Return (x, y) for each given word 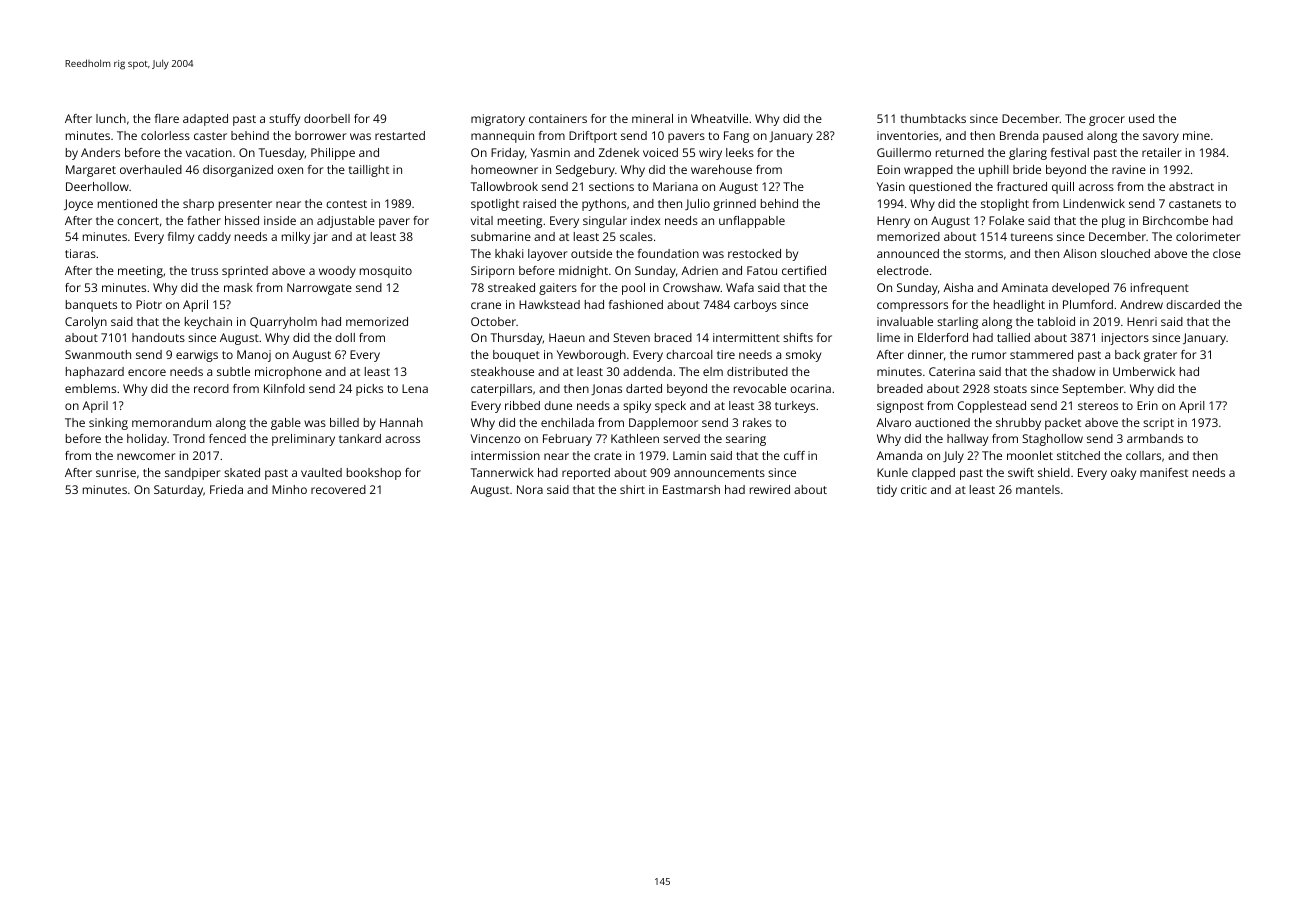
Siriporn (492, 272)
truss (204, 271)
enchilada (567, 422)
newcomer (146, 456)
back (1127, 354)
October (493, 321)
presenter (245, 205)
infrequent (1160, 289)
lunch (111, 118)
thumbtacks (933, 118)
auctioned (942, 422)
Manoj (254, 356)
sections (611, 186)
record (211, 388)
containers (558, 118)
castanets (1195, 204)
